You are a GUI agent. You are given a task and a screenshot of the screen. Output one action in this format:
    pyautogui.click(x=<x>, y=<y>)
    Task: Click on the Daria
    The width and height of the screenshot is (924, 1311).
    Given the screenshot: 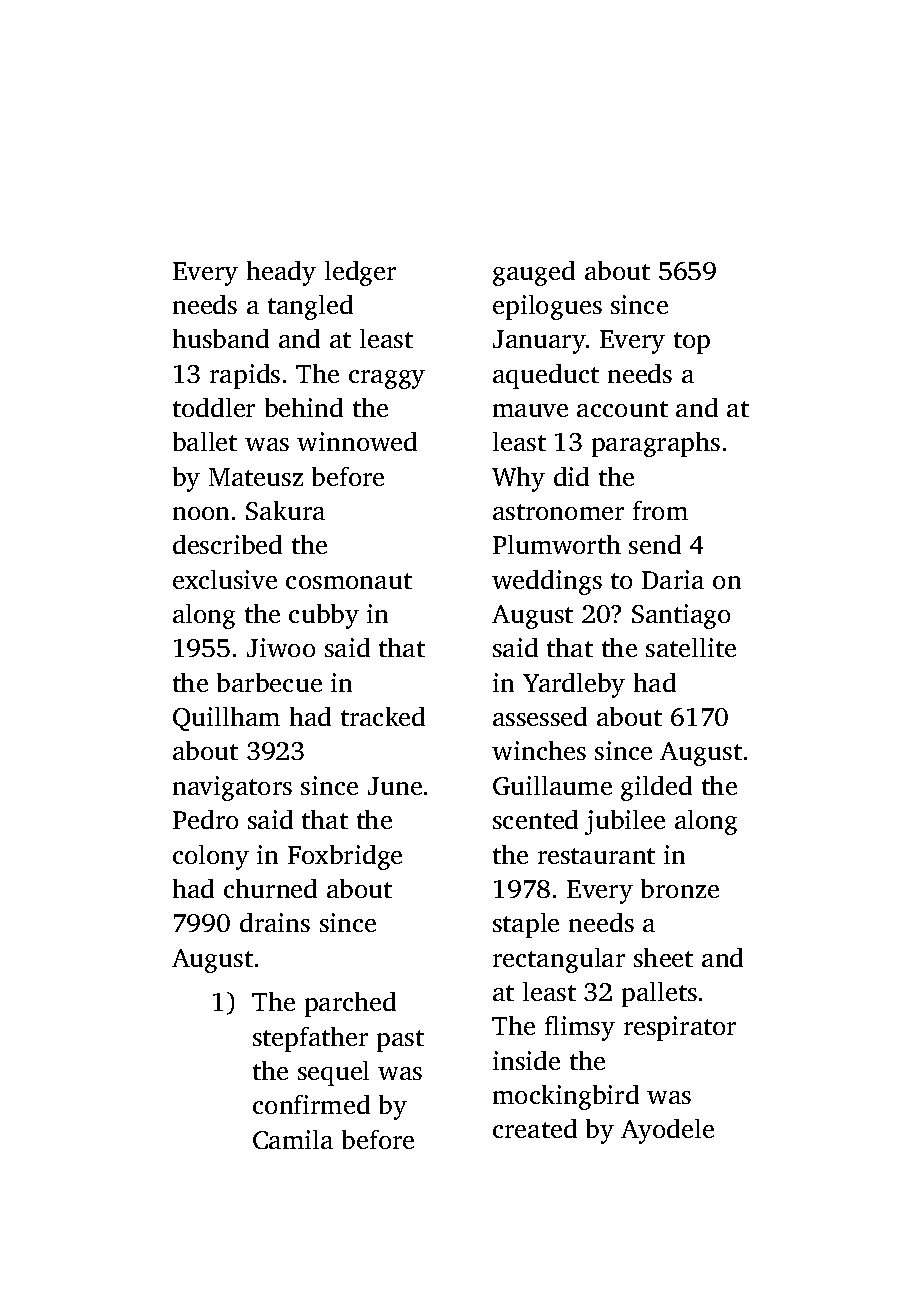 What is the action you would take?
    pyautogui.click(x=673, y=579)
